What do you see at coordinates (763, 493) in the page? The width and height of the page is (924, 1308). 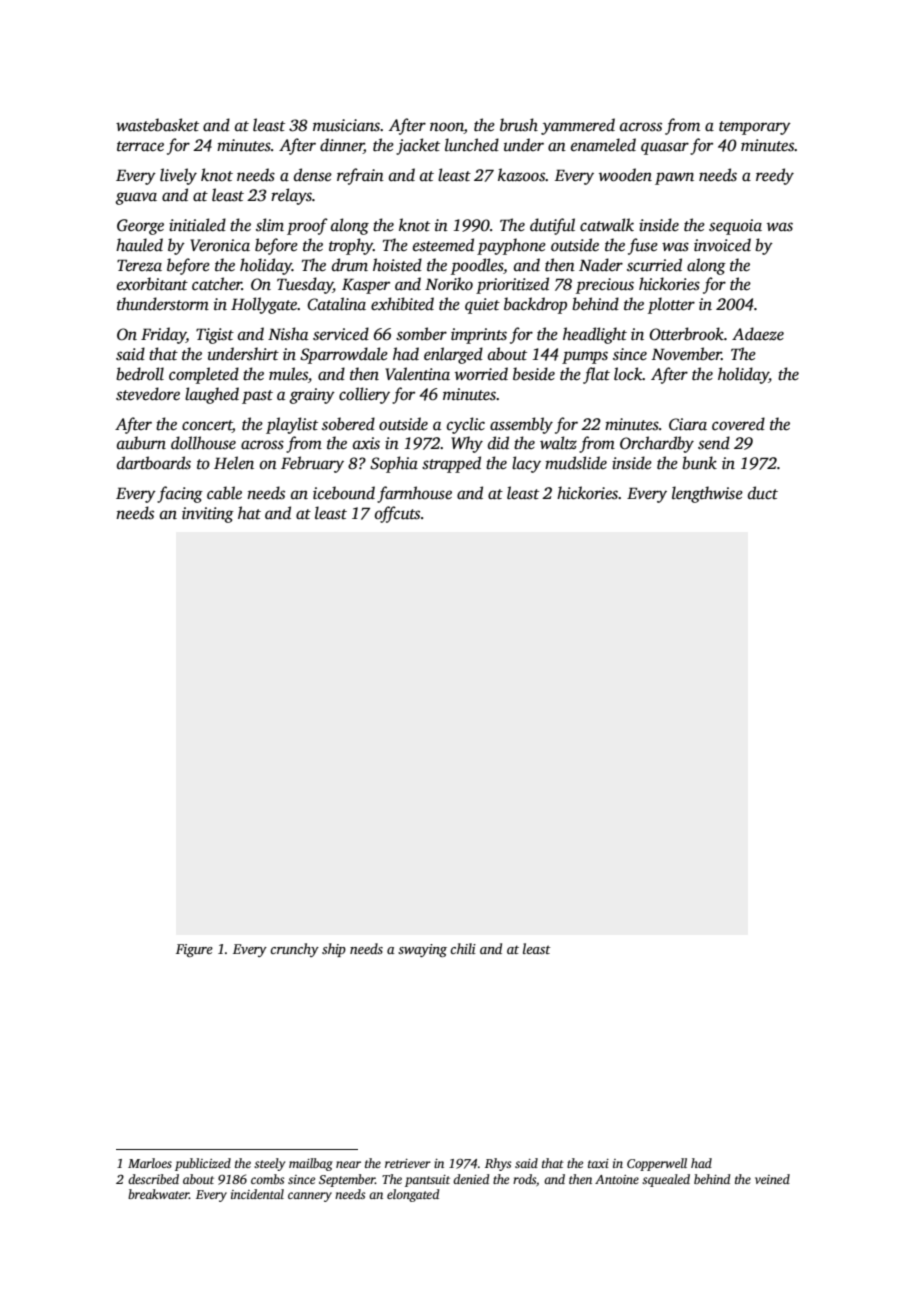 I see `duct` at bounding box center [763, 493].
